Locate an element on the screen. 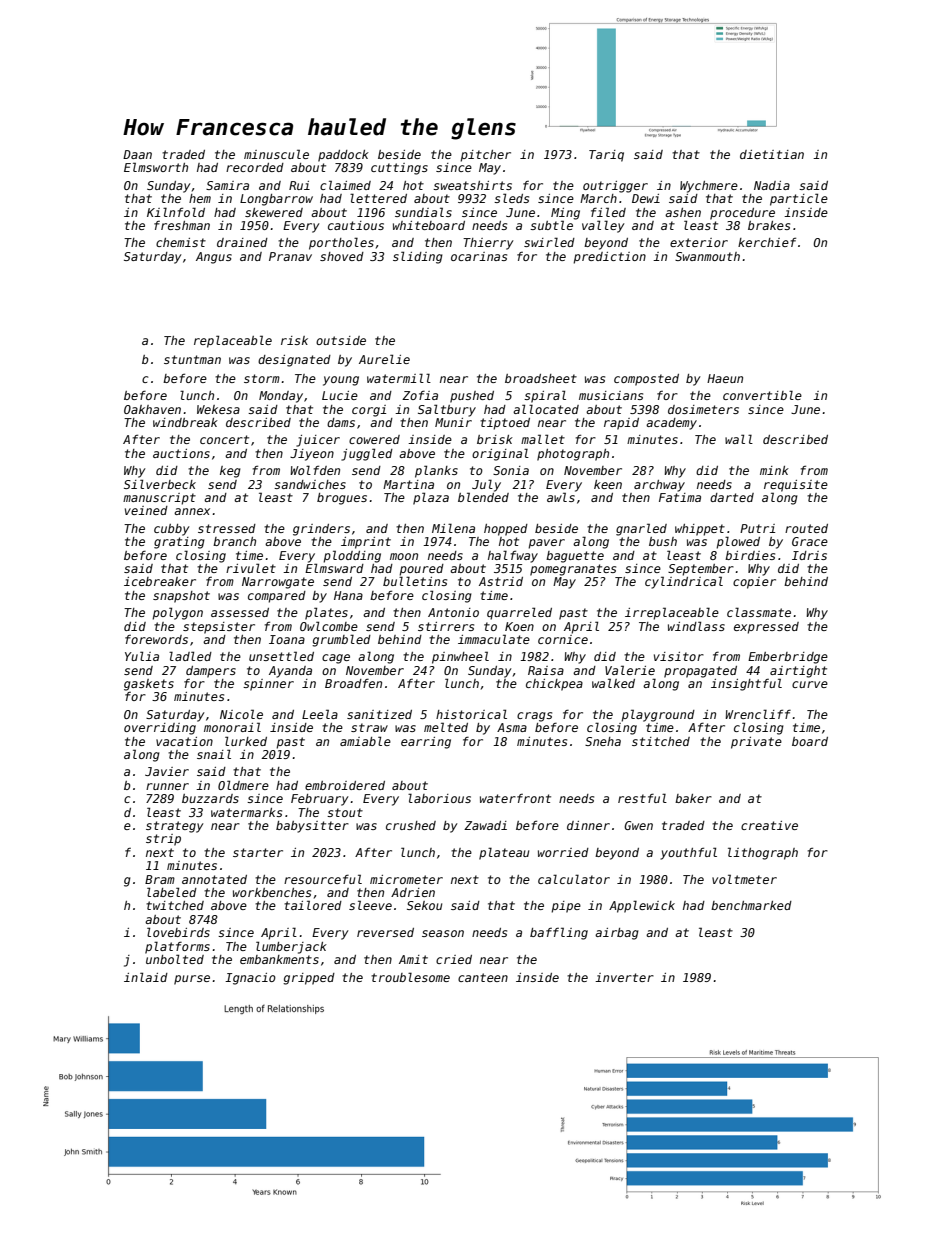 The height and width of the screenshot is (1233, 952). dampers is located at coordinates (211, 672).
